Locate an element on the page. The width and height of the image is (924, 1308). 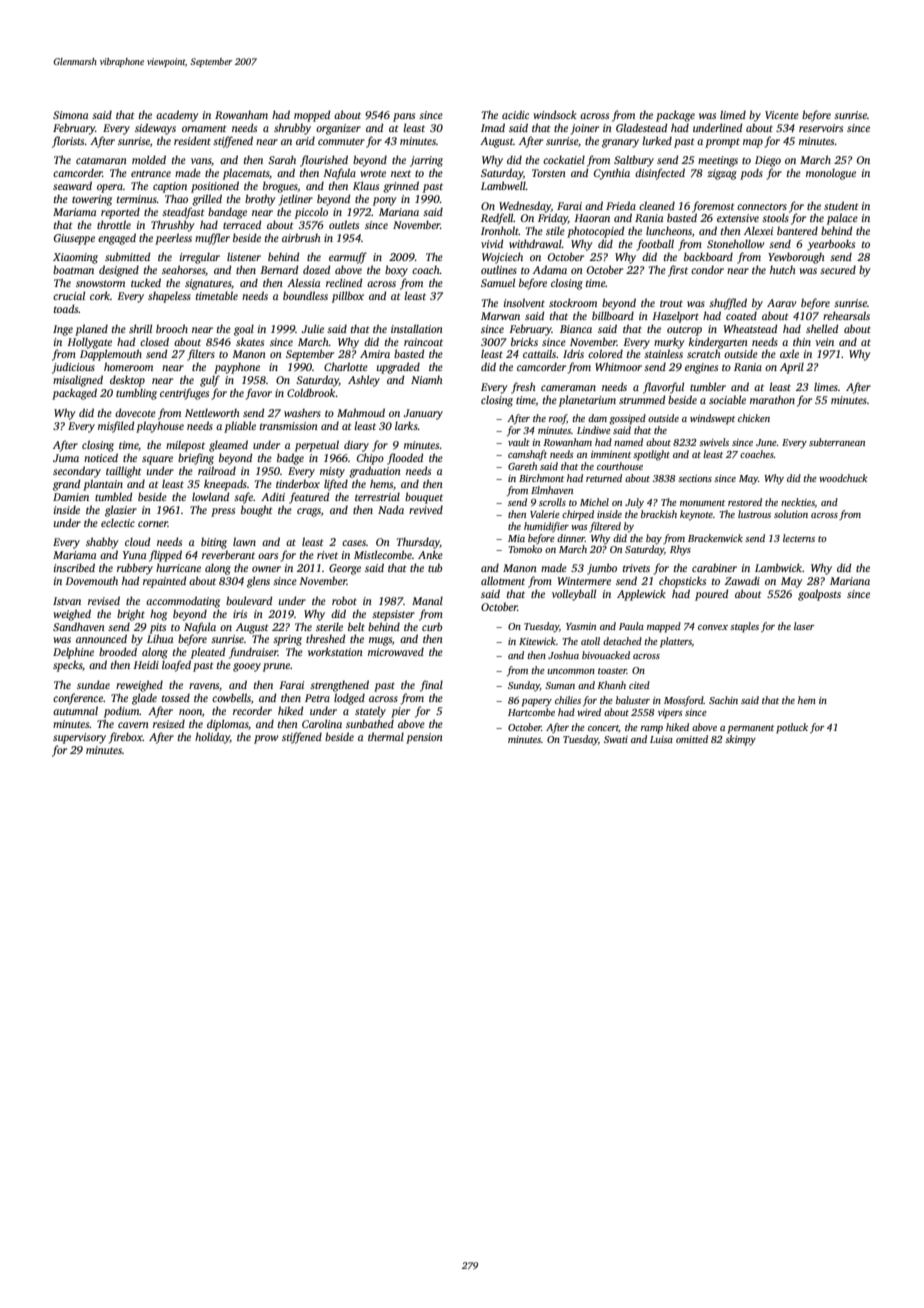
reservoirs is located at coordinates (821, 128).
